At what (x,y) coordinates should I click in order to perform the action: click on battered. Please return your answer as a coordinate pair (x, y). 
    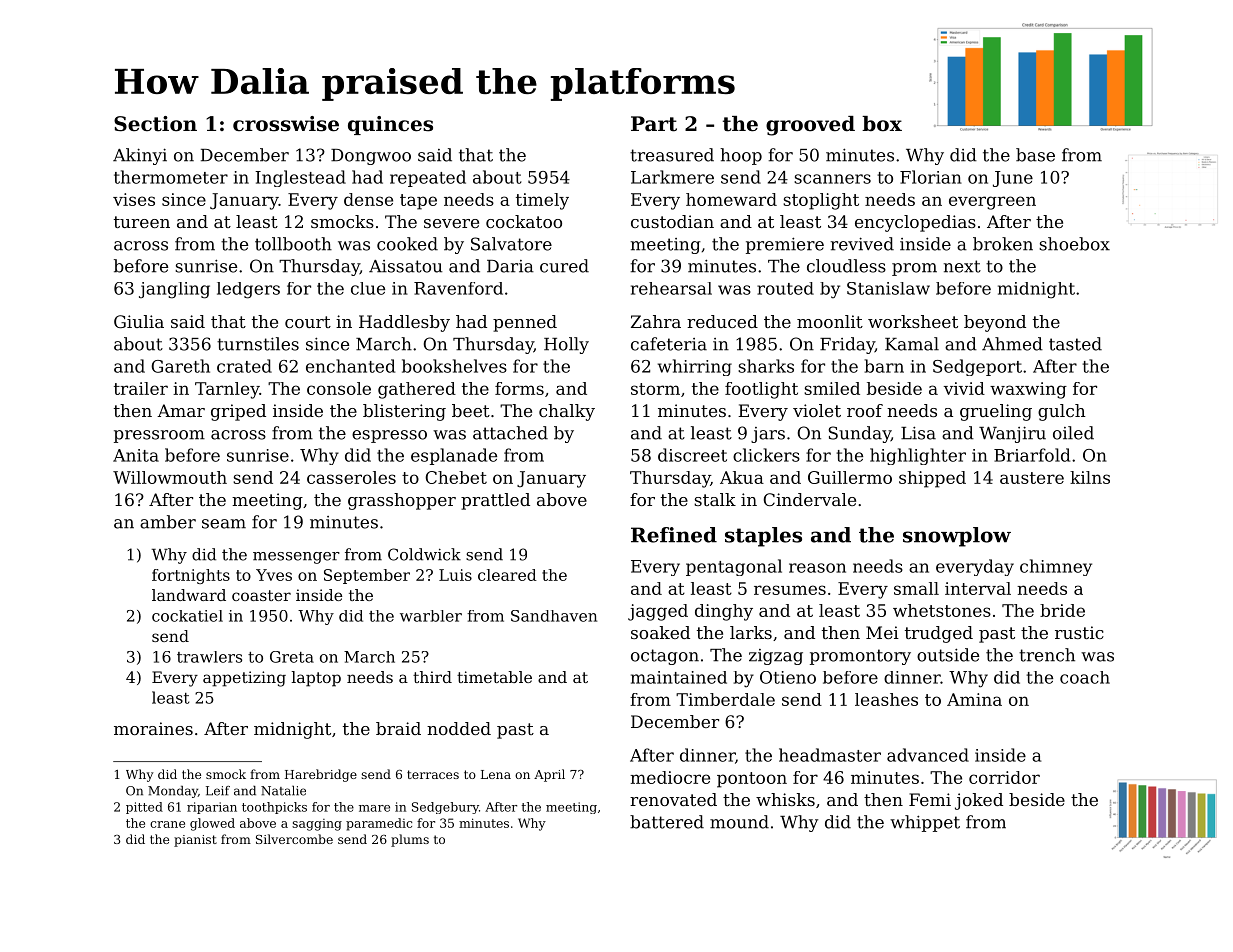
    Looking at the image, I should click on (667, 822).
